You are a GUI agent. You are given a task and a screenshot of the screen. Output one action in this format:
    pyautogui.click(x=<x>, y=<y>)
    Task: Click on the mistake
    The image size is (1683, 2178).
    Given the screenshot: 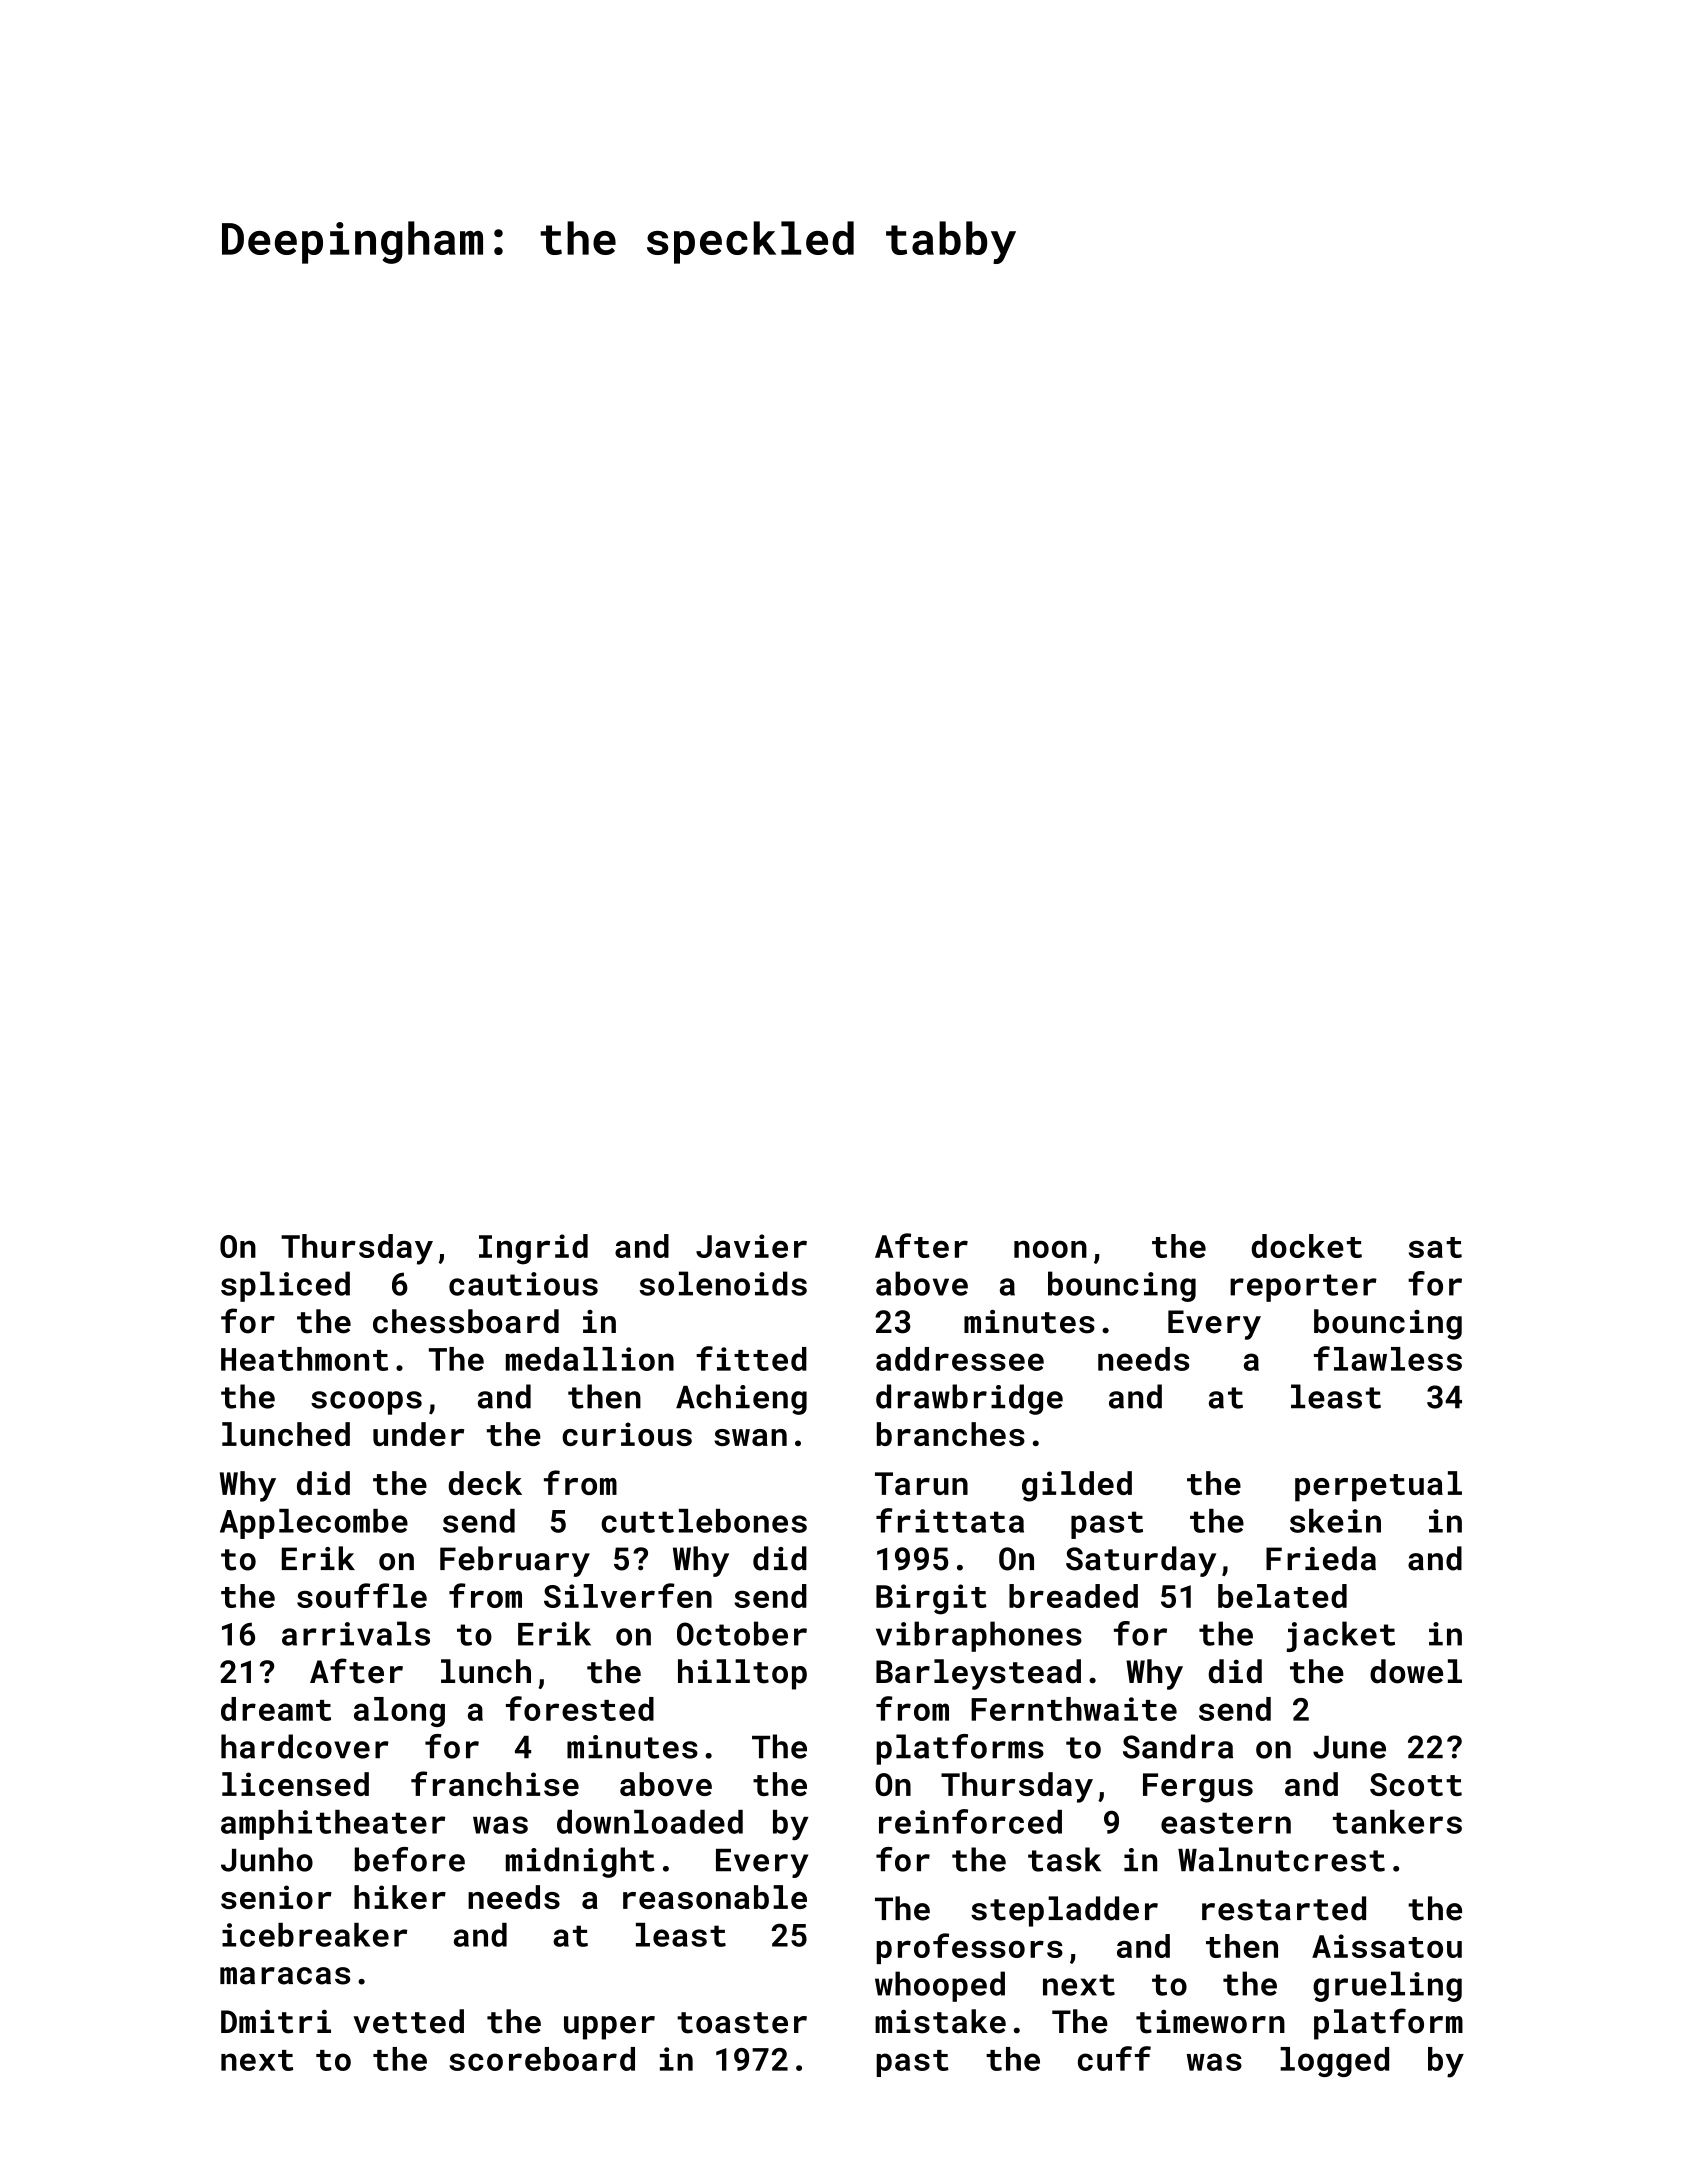 What is the action you would take?
    pyautogui.click(x=940, y=2021)
